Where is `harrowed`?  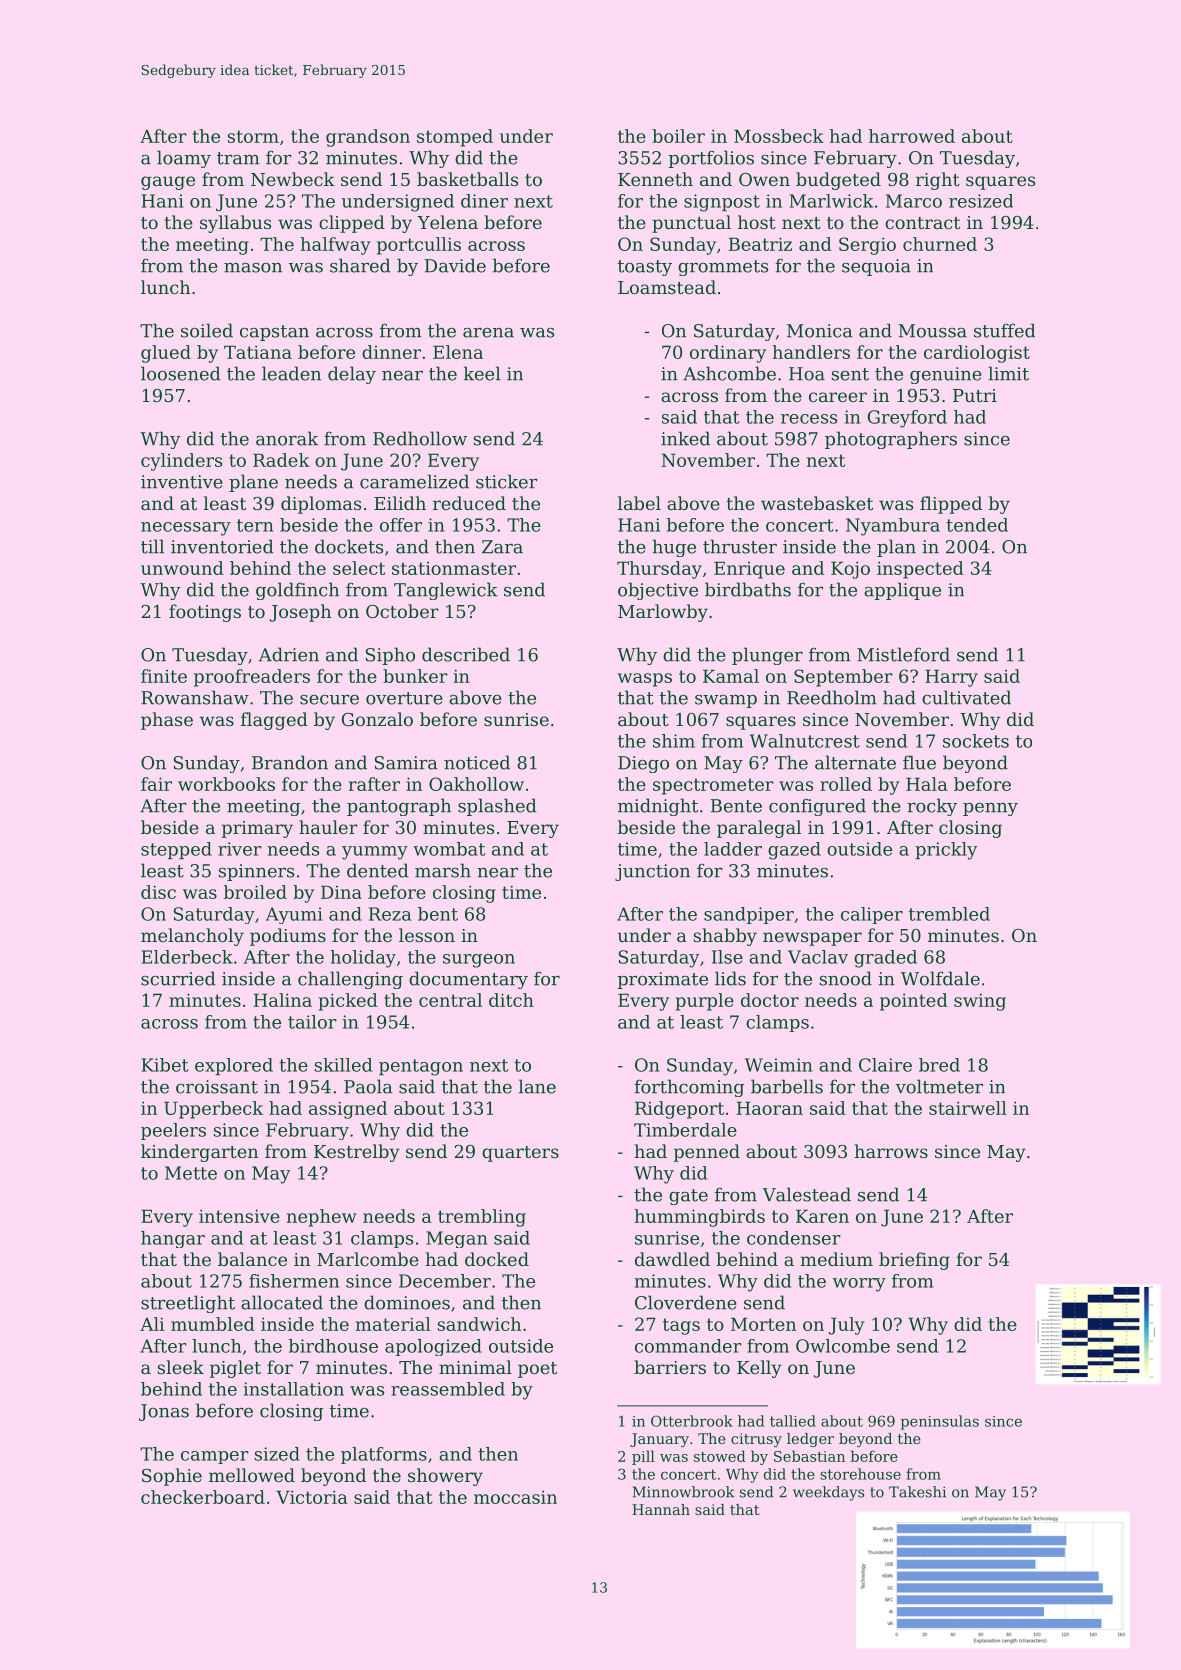
harrowed is located at coordinates (912, 136).
